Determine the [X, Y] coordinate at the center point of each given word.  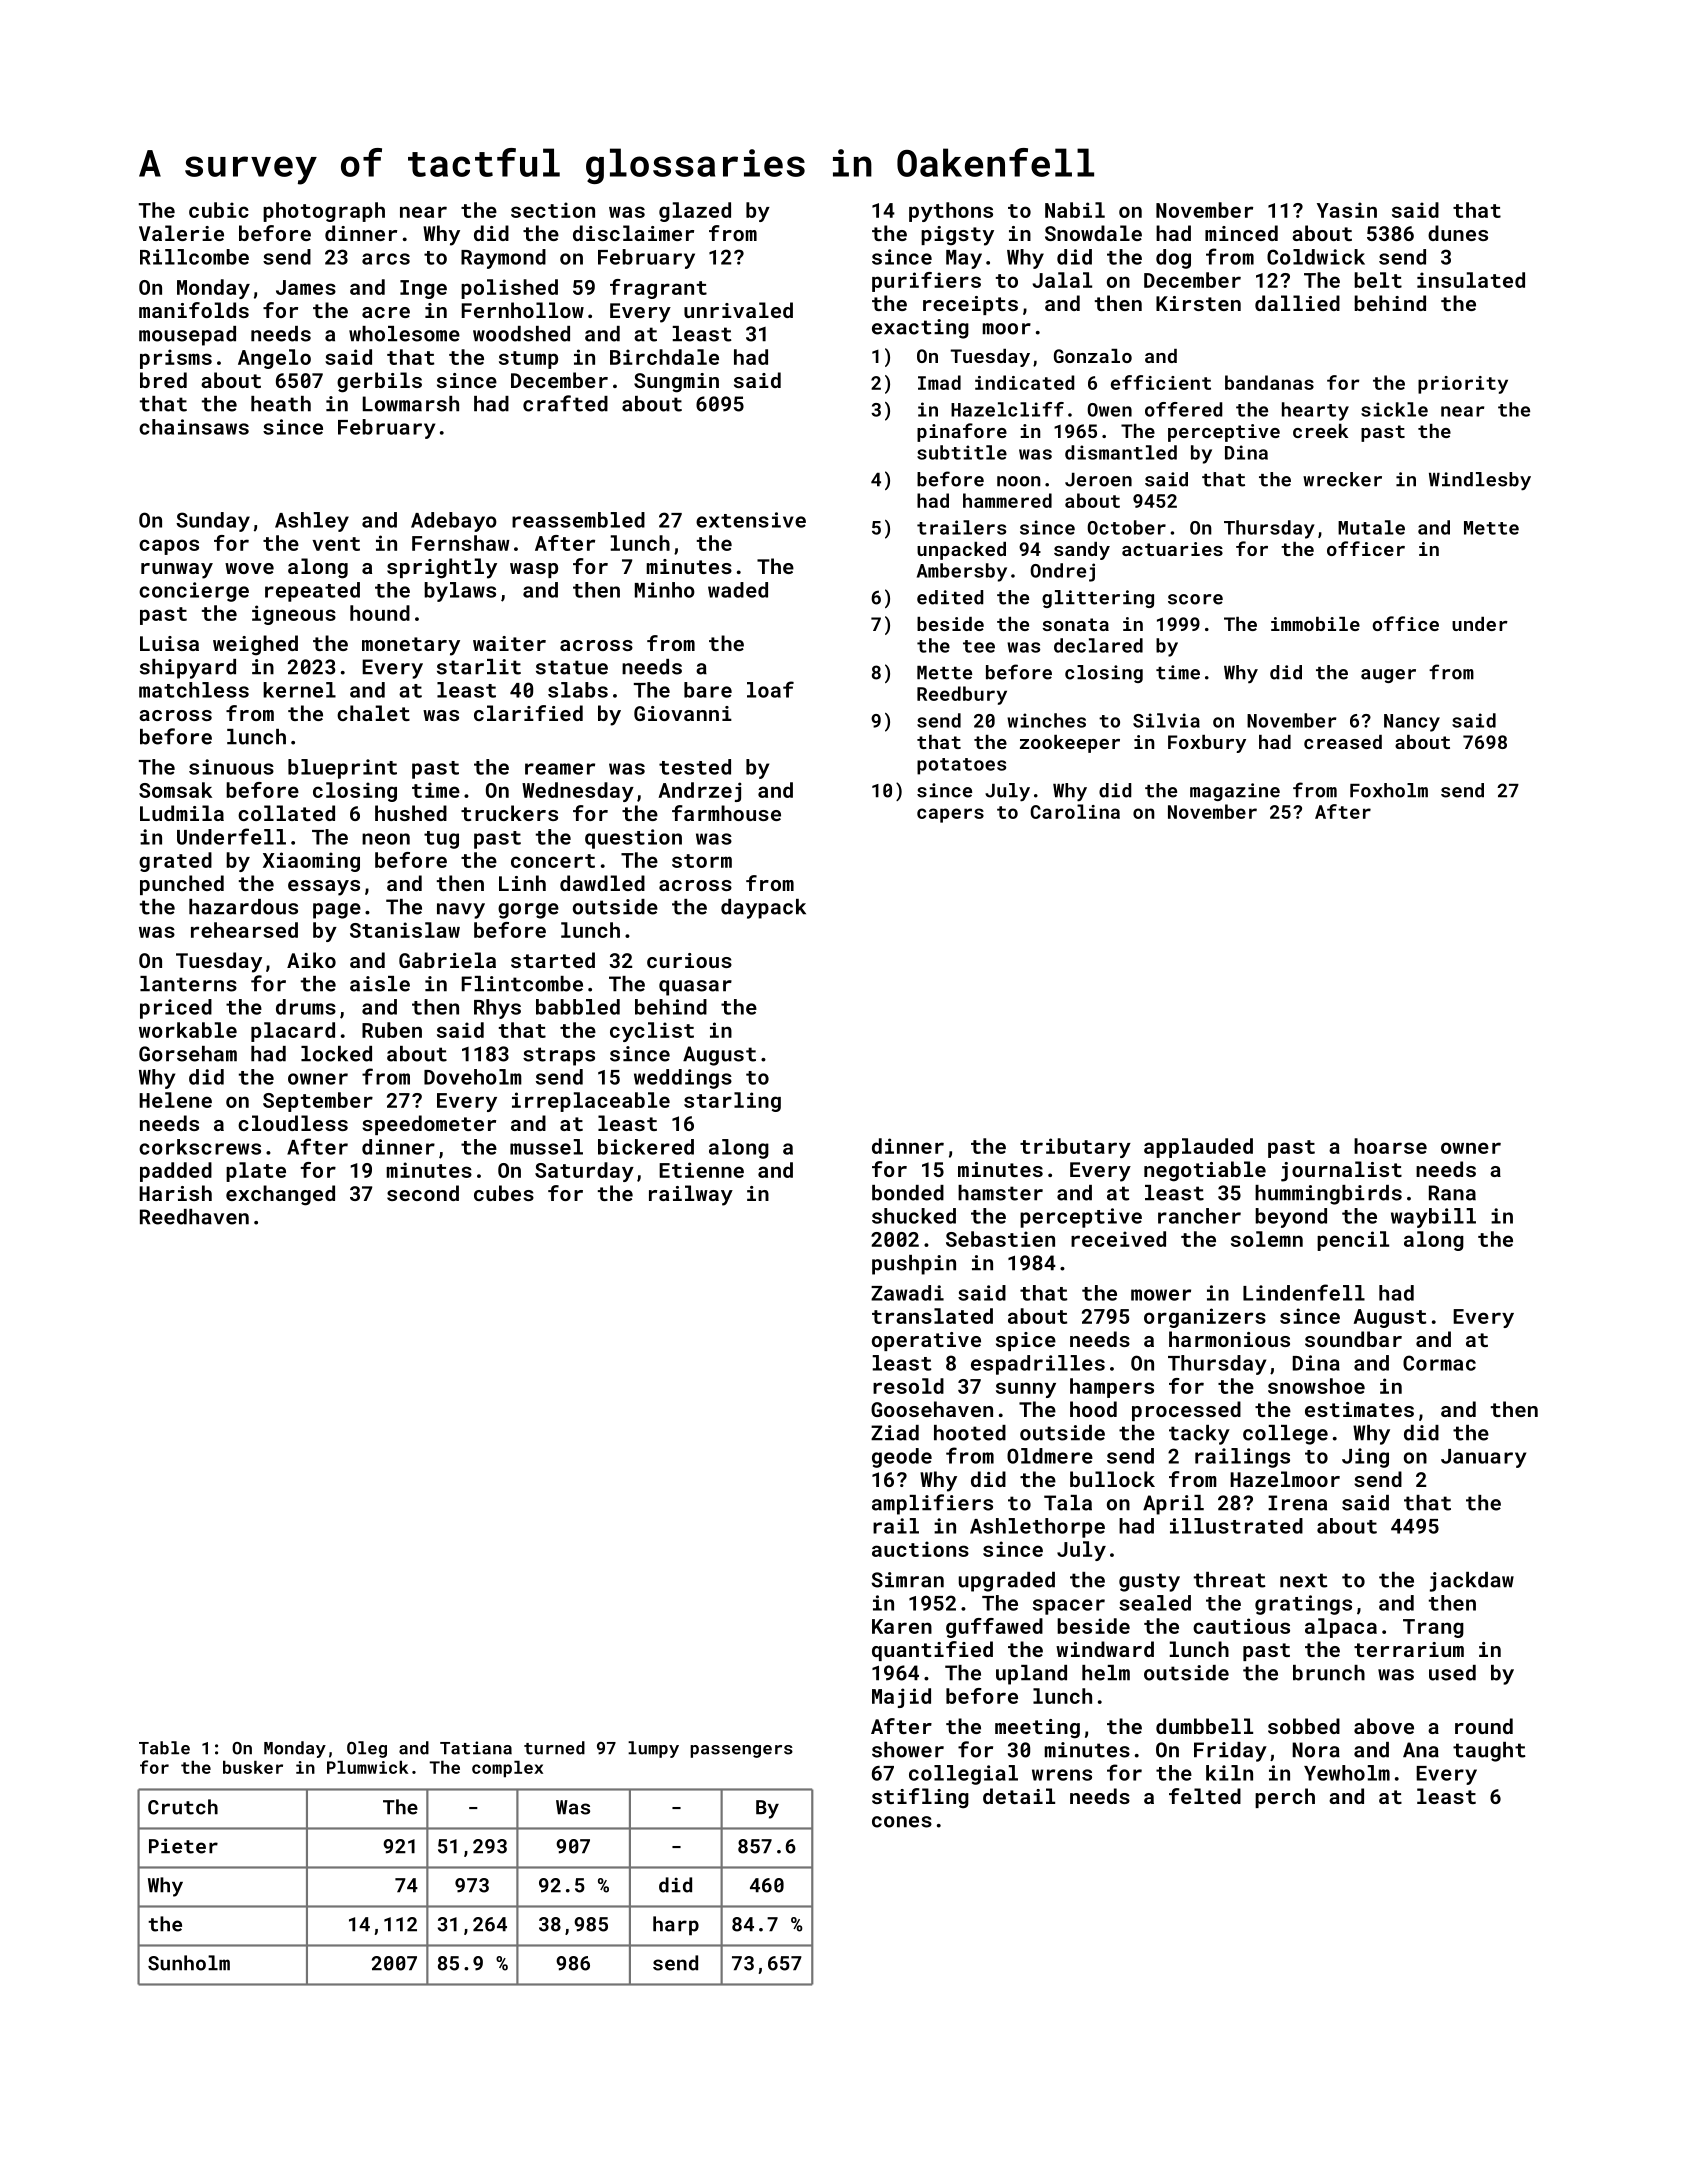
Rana [1452, 1193]
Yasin [1347, 210]
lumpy [653, 1749]
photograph [324, 212]
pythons [951, 212]
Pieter [183, 1846]
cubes [504, 1193]
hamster [1000, 1193]
